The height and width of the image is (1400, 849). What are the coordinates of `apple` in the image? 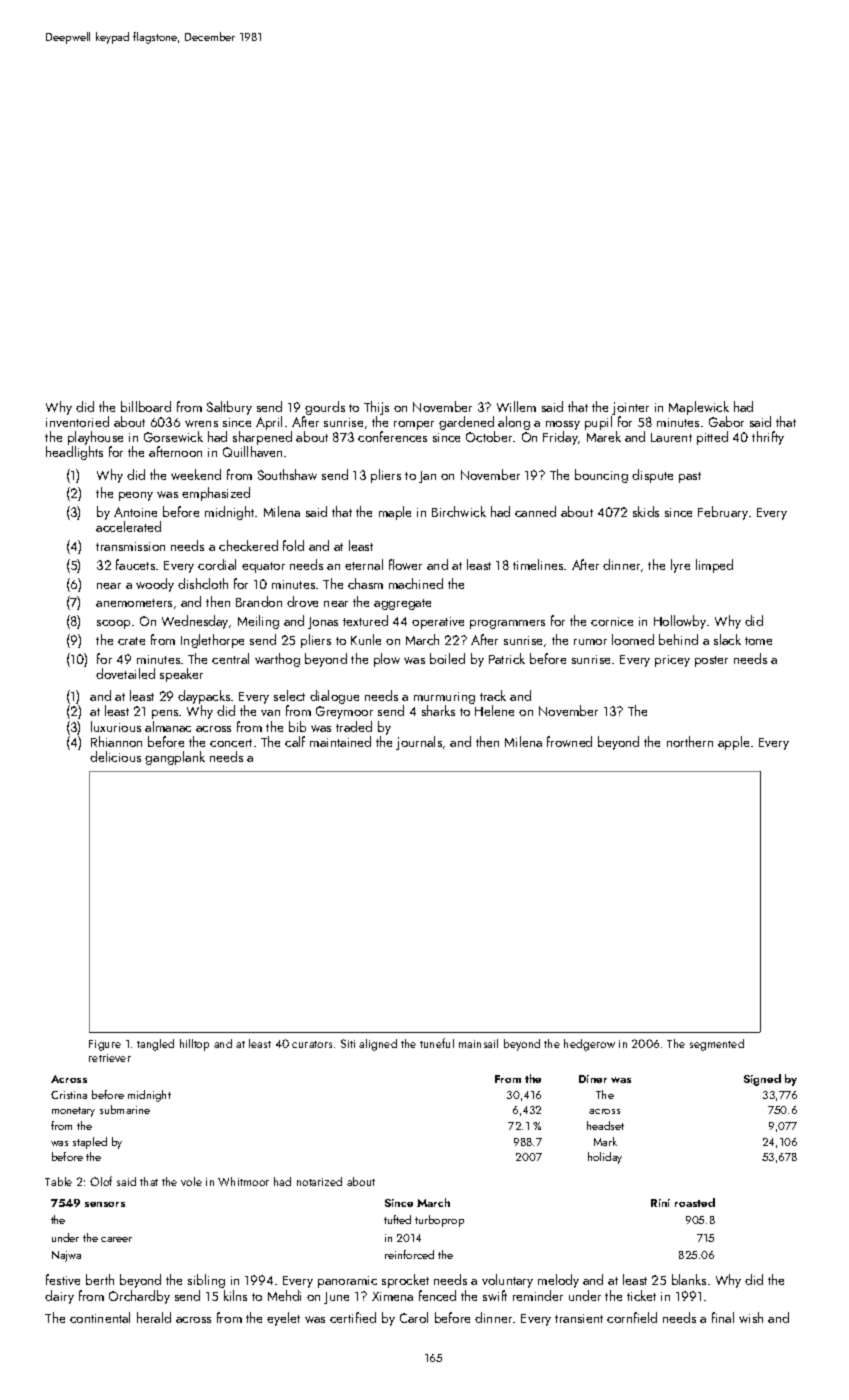 It's located at (733, 743).
